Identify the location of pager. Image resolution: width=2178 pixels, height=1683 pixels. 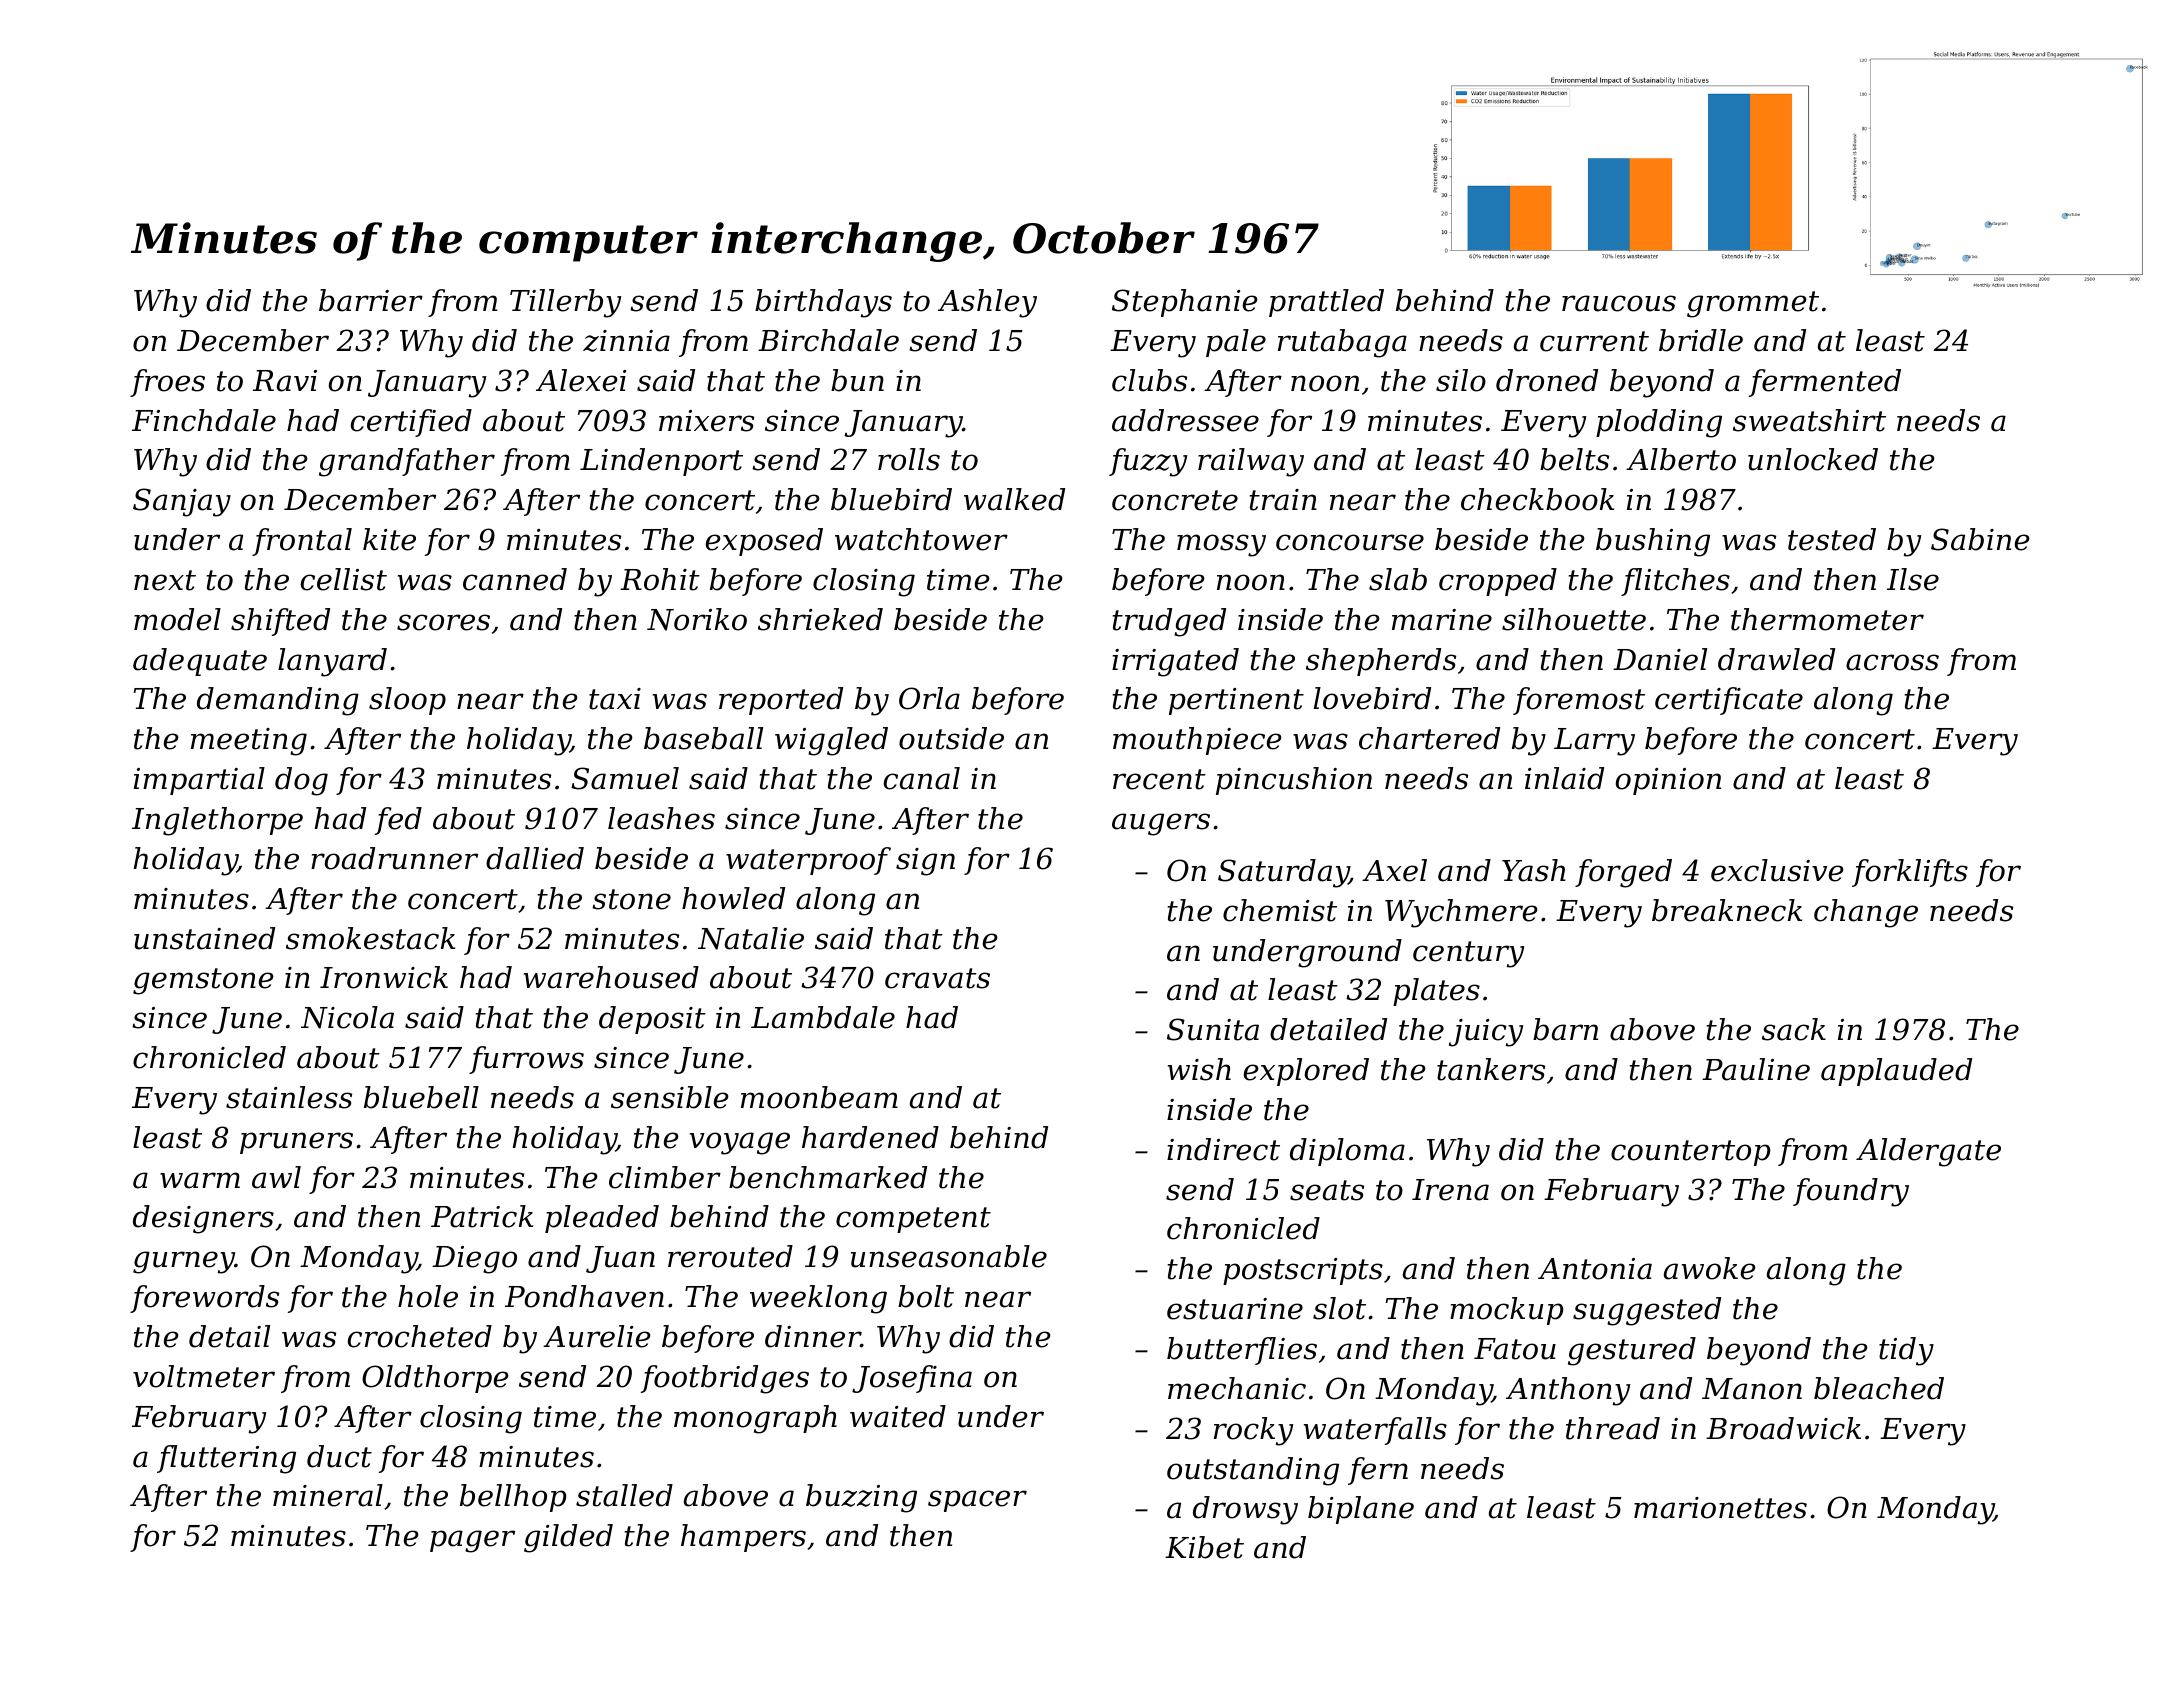
(472, 1541).
